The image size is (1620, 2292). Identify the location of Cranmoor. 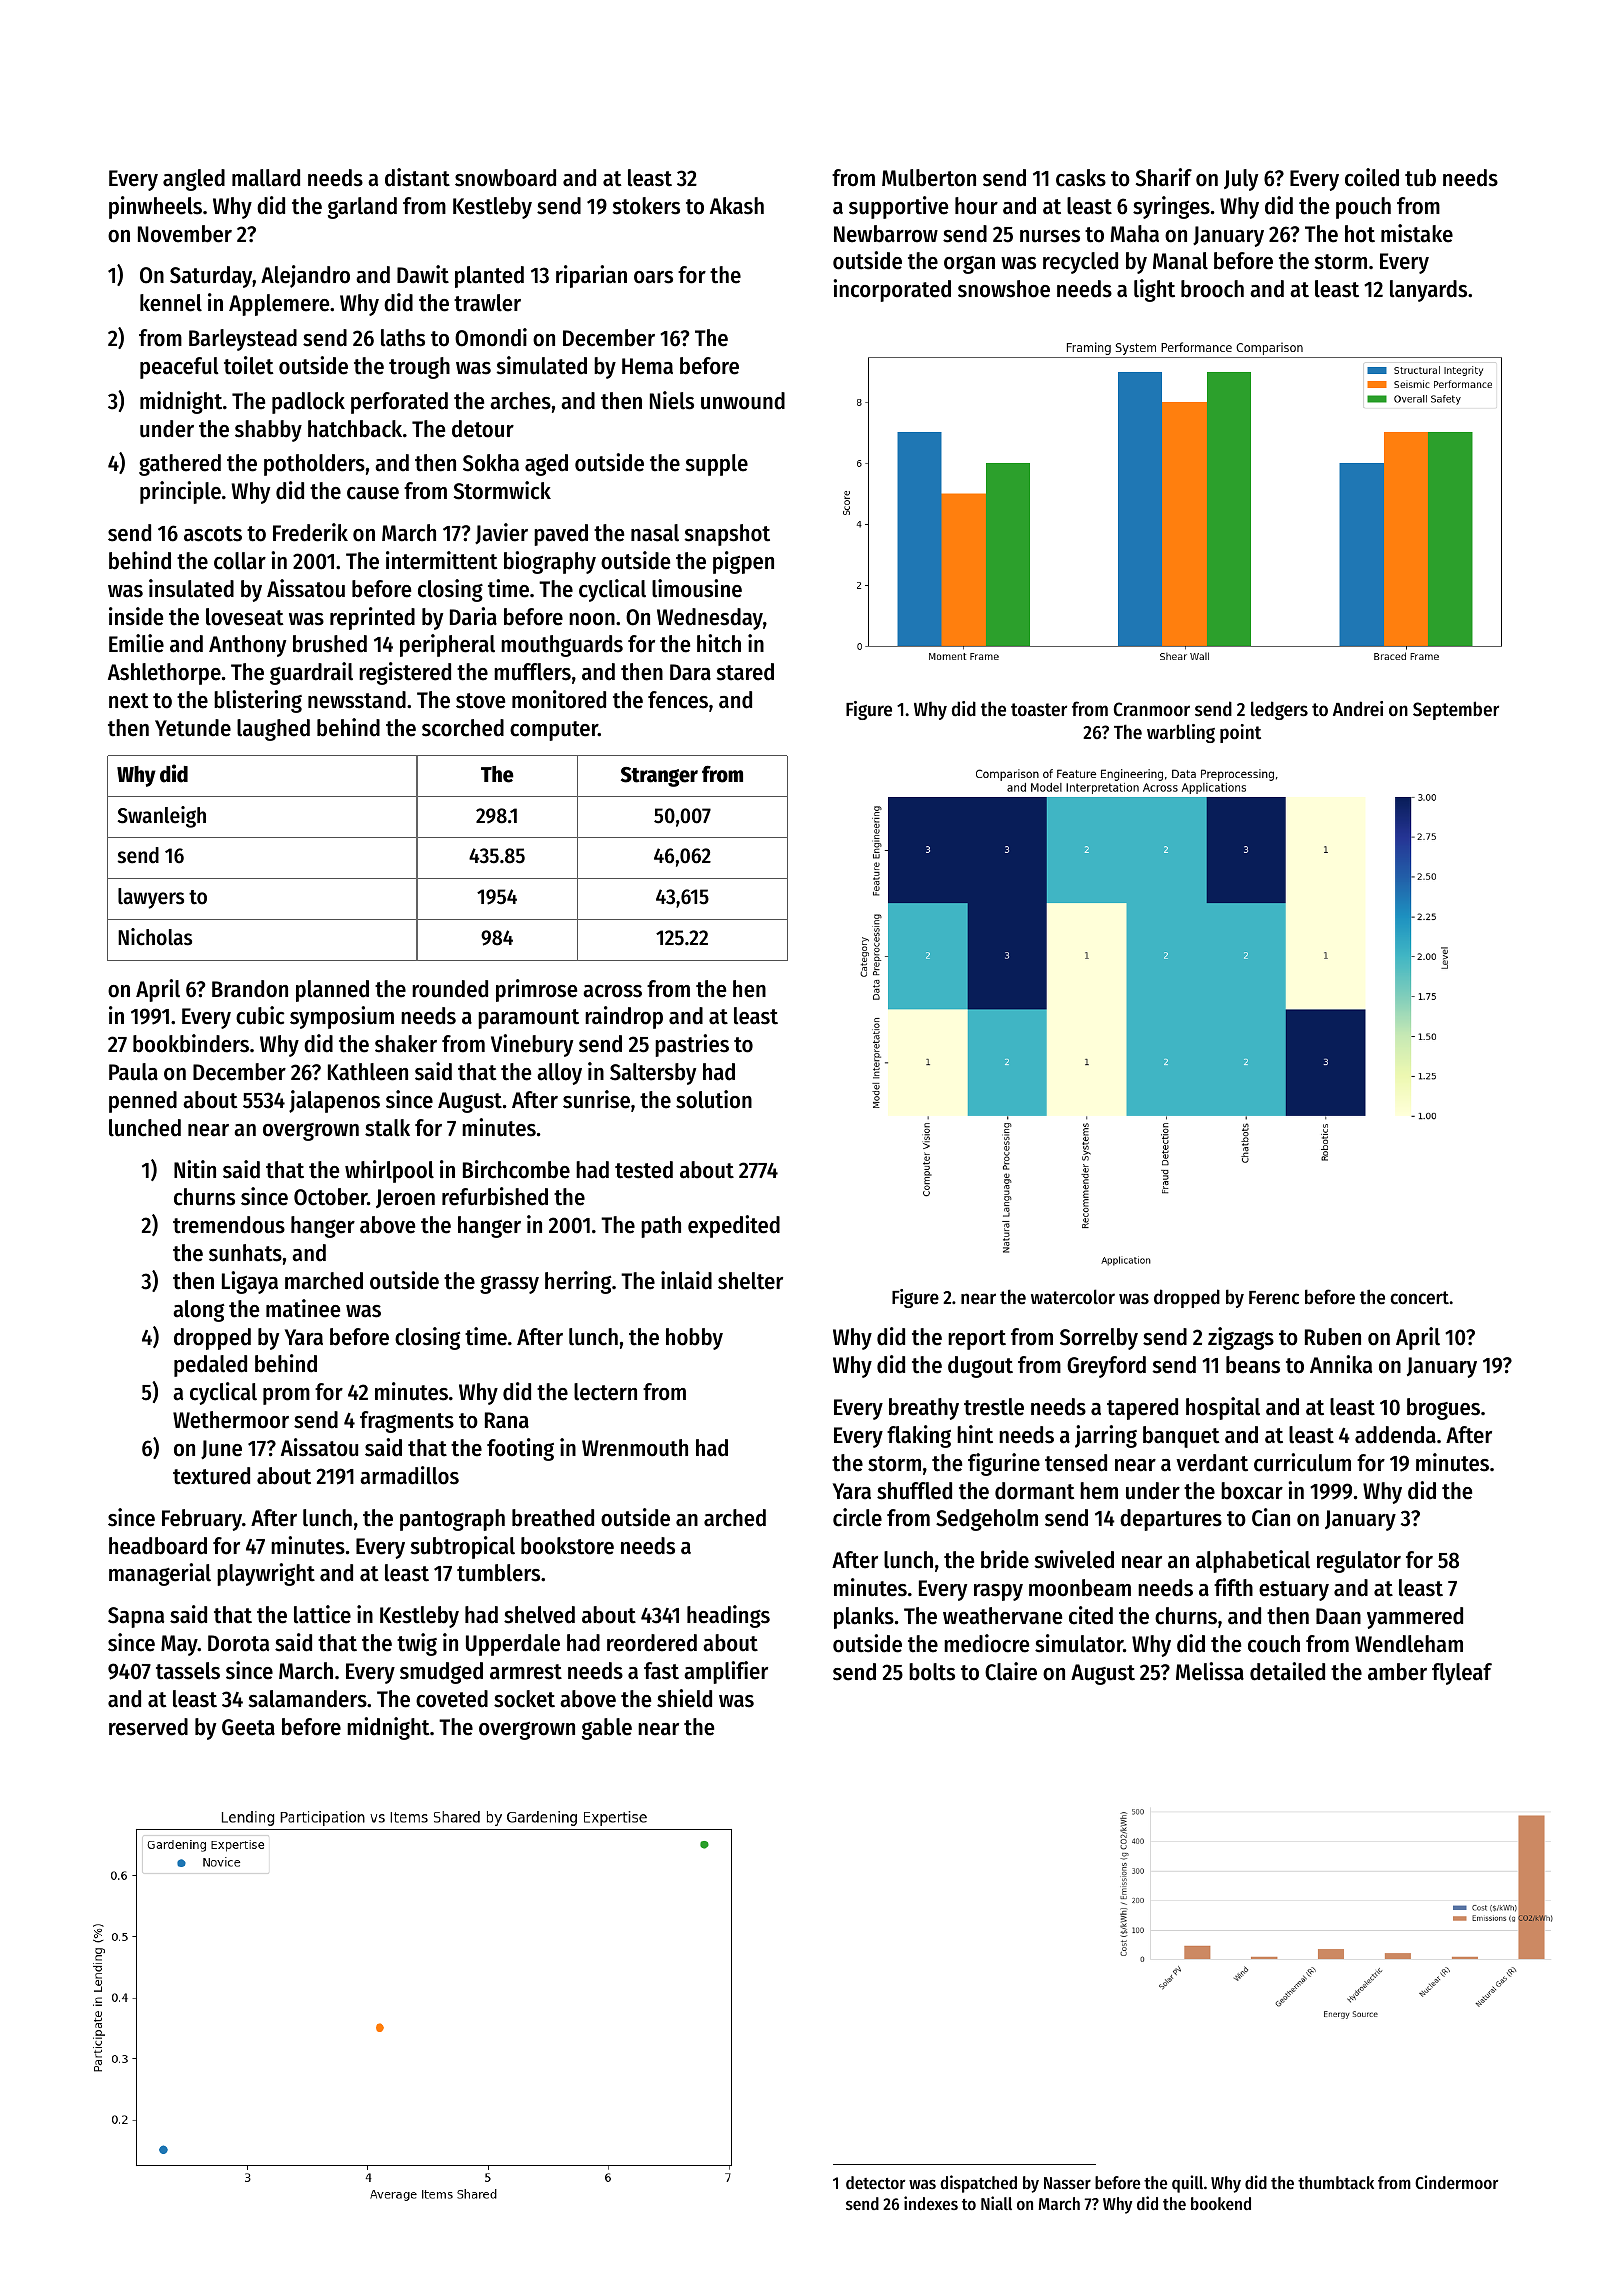
(1152, 709).
